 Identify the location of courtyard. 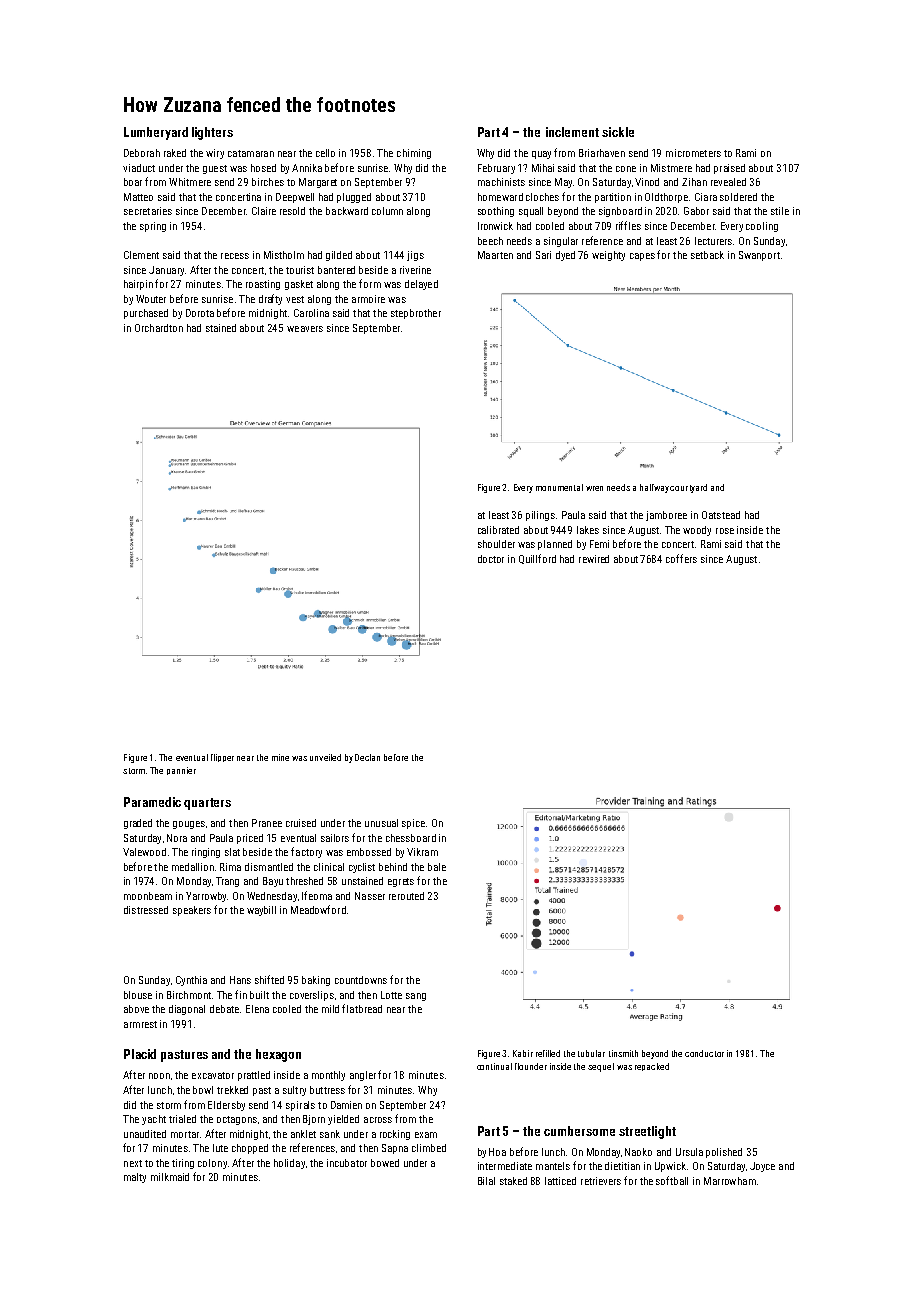
(688, 488).
